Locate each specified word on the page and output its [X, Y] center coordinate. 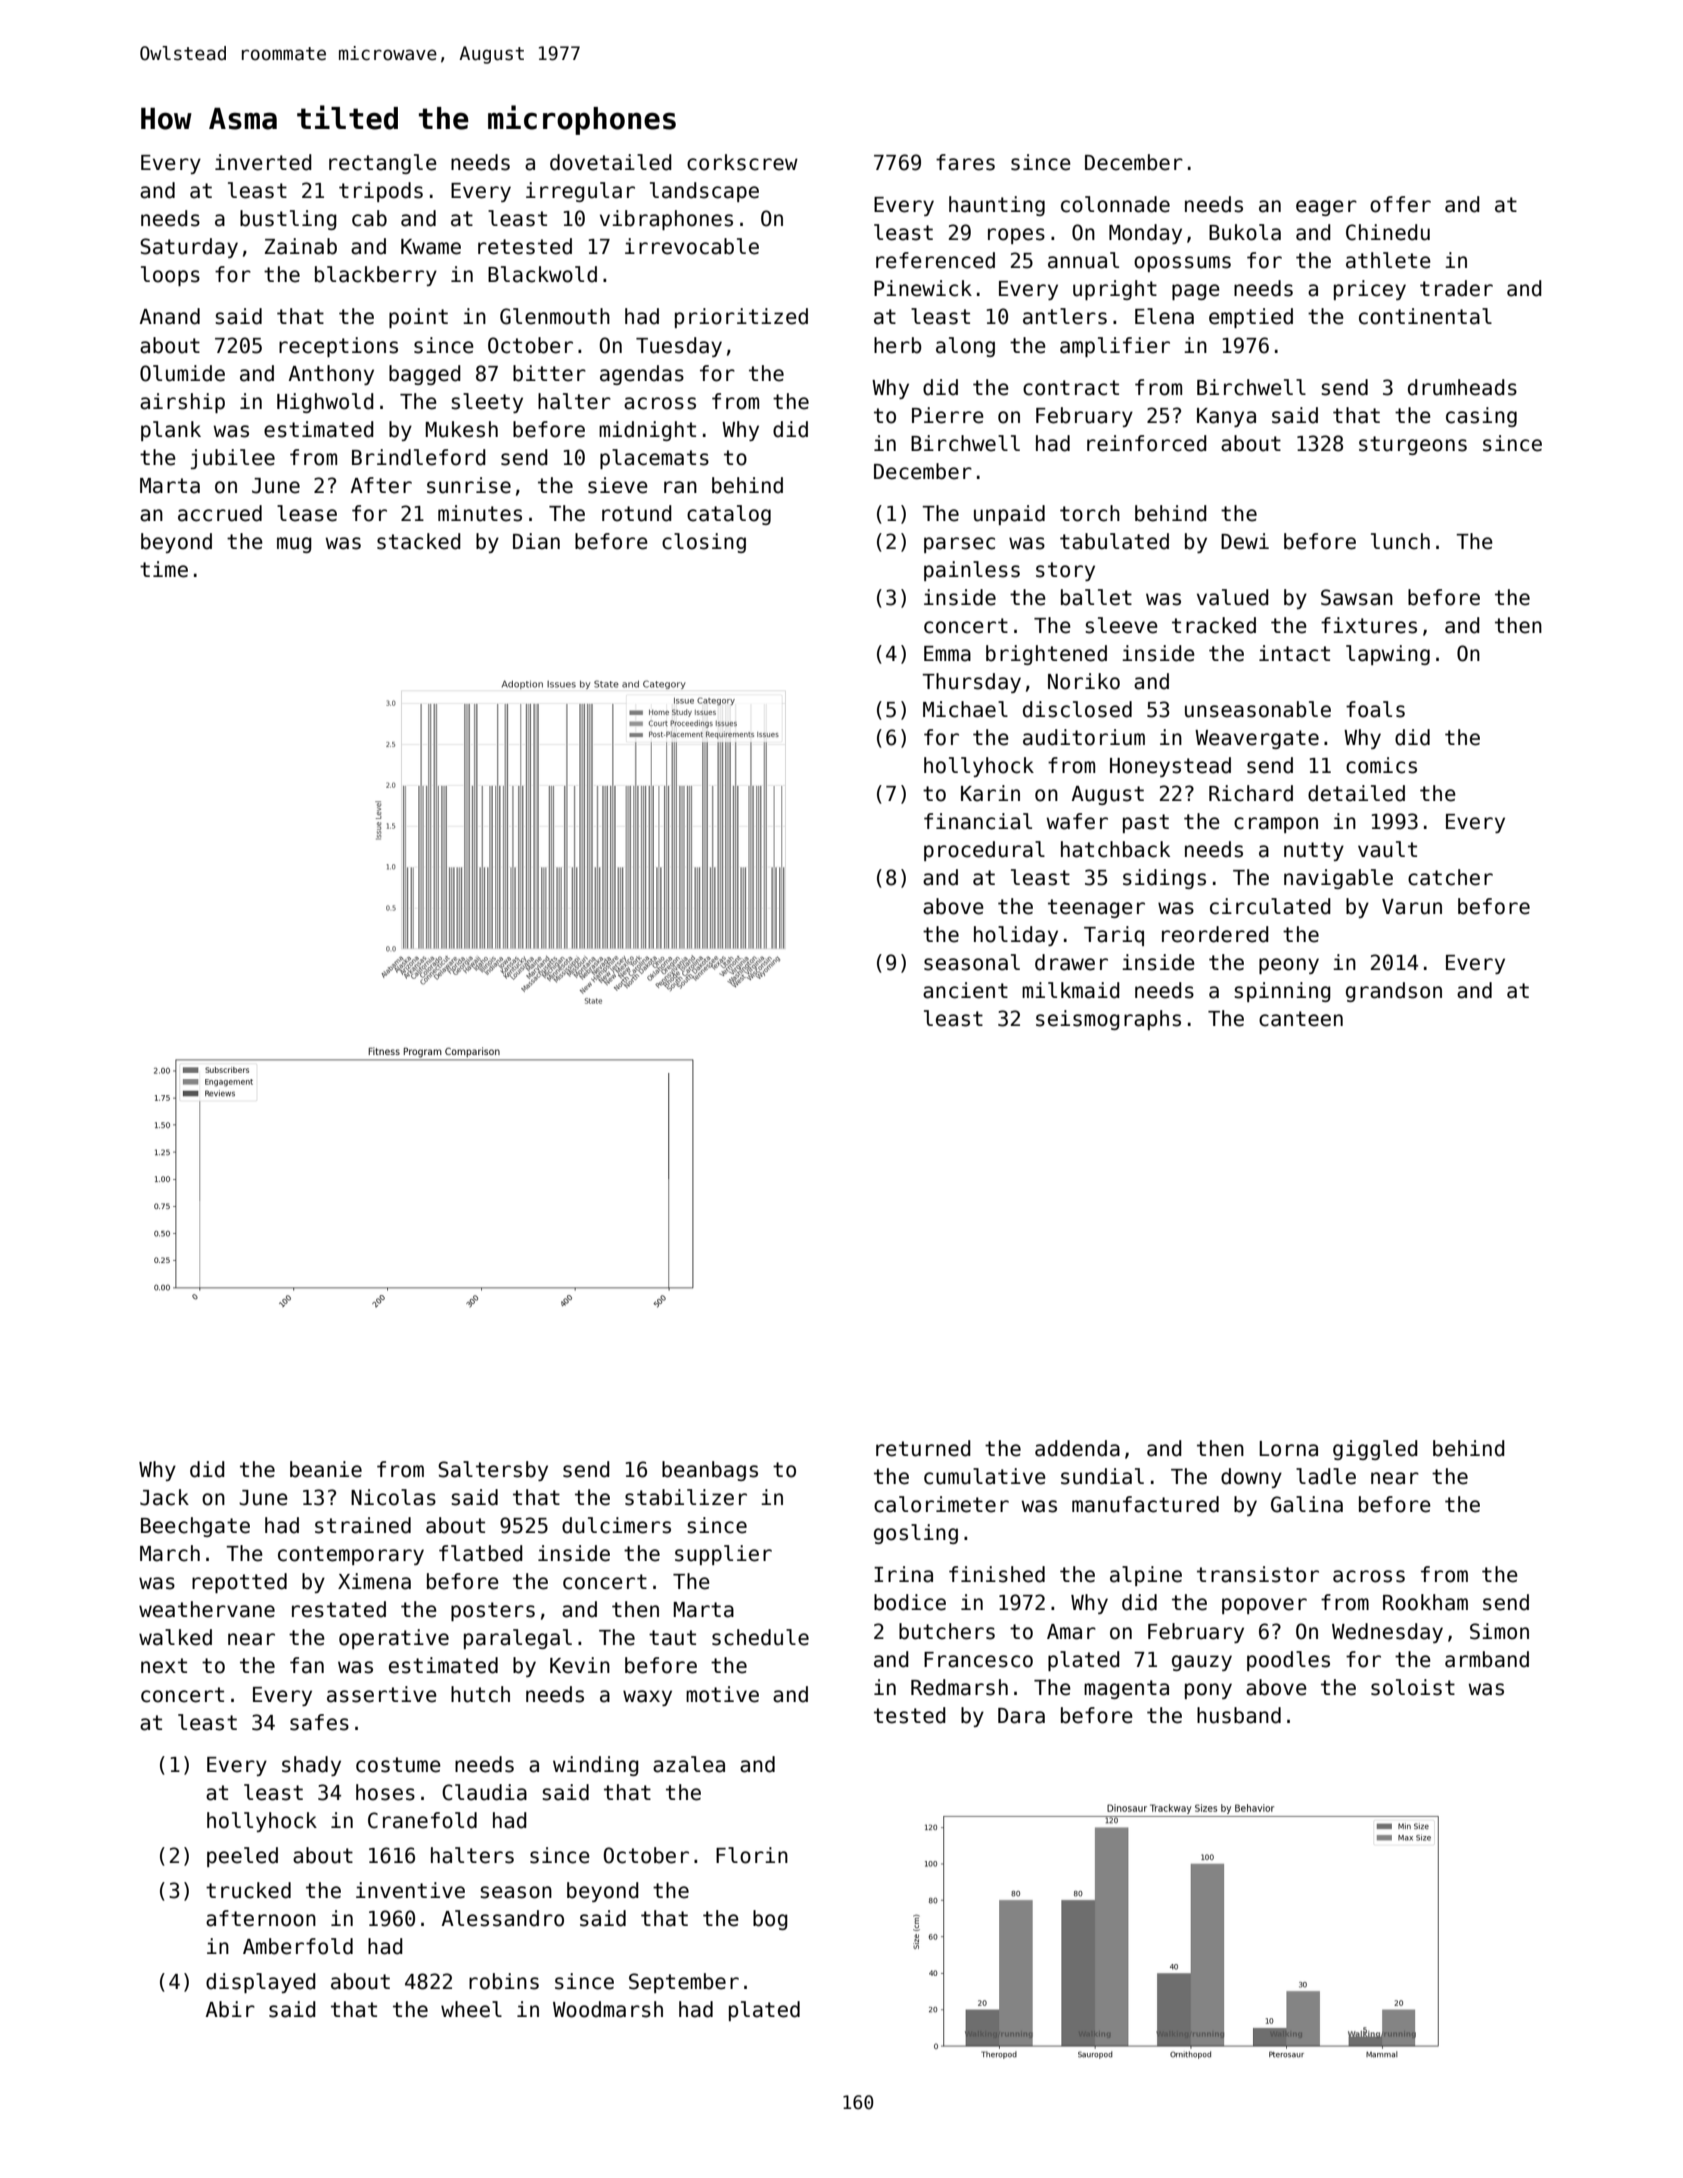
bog [770, 1920]
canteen [1301, 1019]
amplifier [1115, 347]
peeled [242, 1857]
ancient [965, 990]
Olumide [182, 373]
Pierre [948, 415]
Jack [164, 1497]
